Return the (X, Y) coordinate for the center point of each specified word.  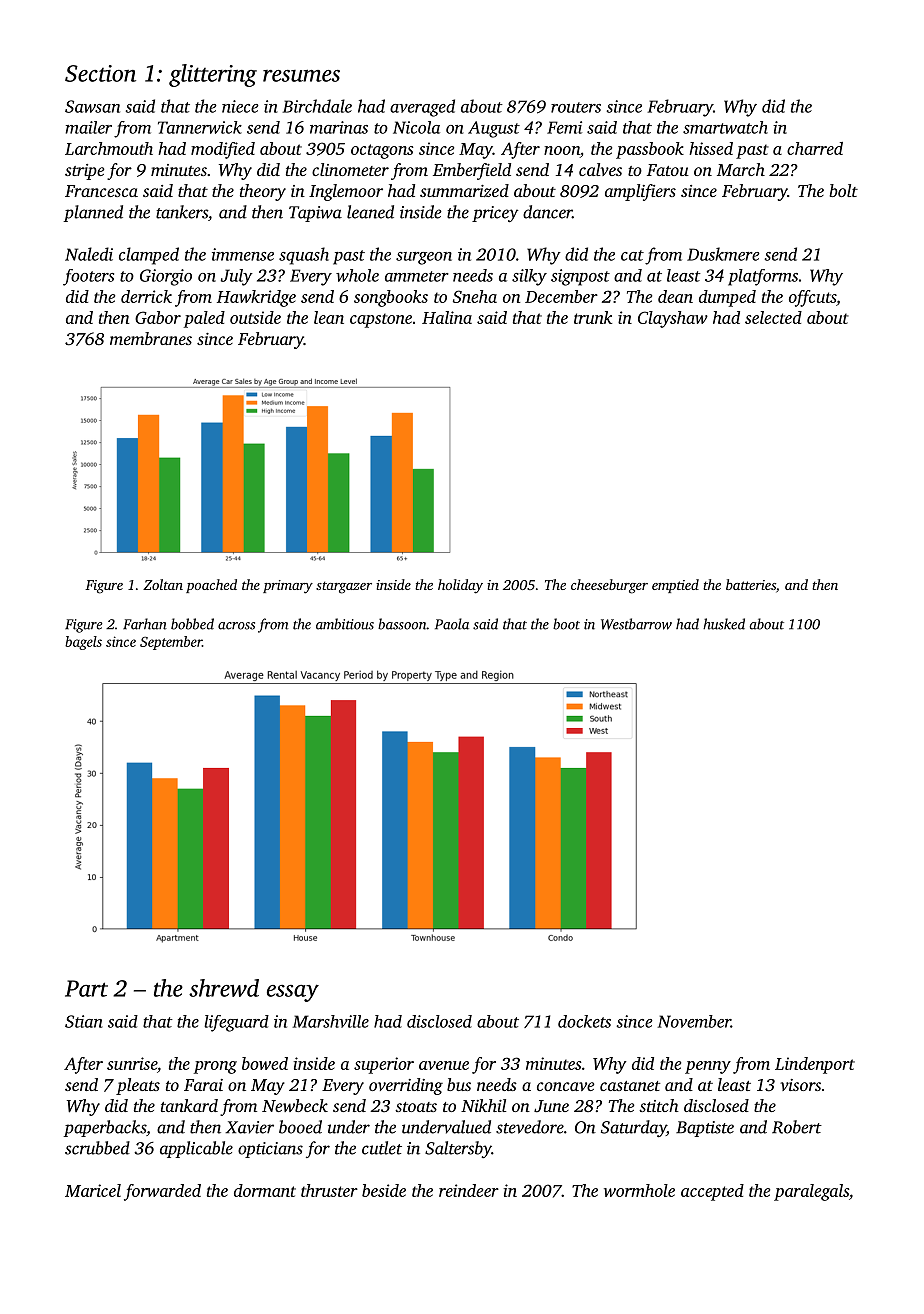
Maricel (93, 1190)
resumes (301, 75)
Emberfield (472, 171)
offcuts (812, 298)
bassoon (402, 624)
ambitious (345, 624)
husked (724, 624)
